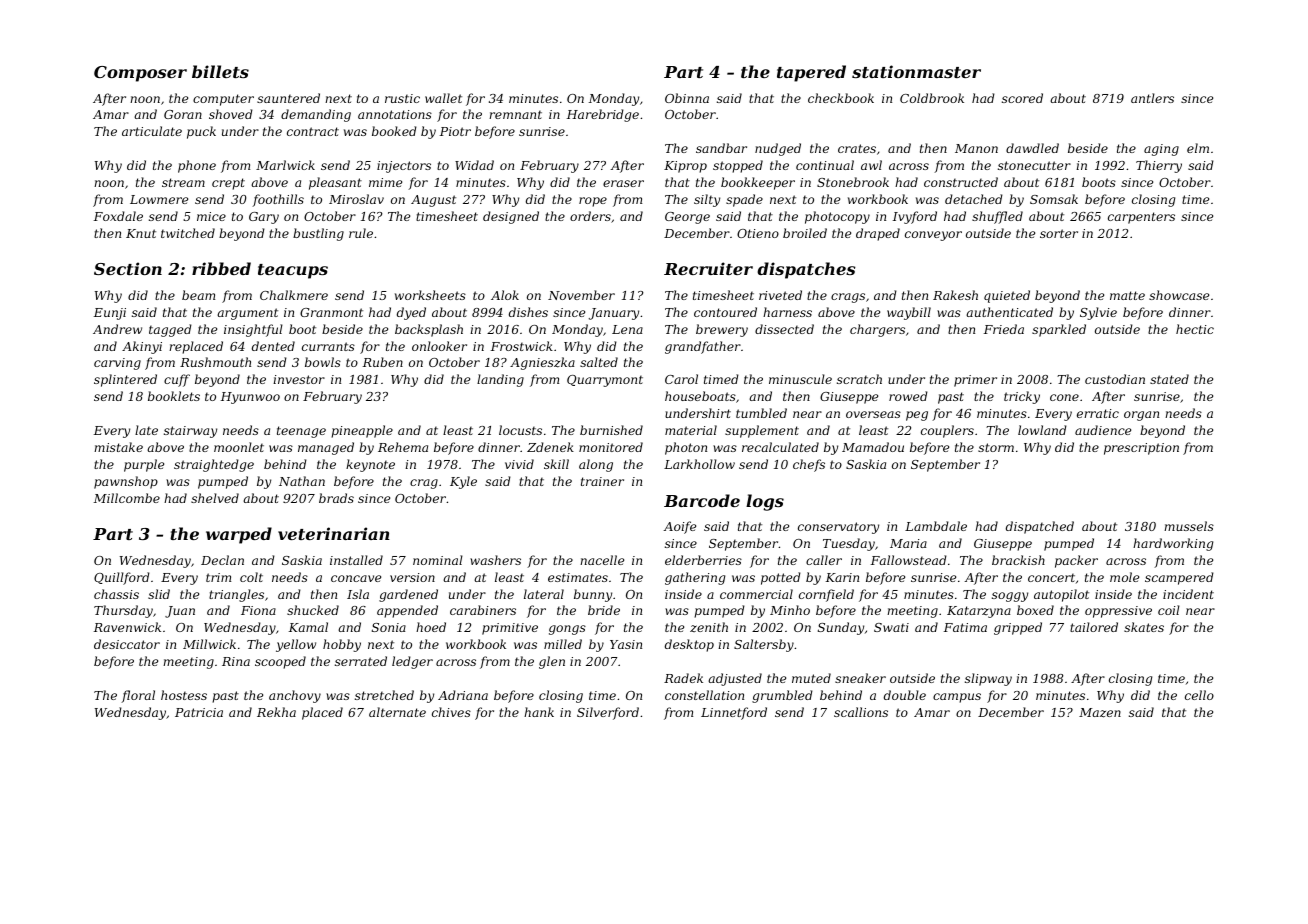 This screenshot has width=1308, height=924. I want to click on Andrew, so click(117, 329).
